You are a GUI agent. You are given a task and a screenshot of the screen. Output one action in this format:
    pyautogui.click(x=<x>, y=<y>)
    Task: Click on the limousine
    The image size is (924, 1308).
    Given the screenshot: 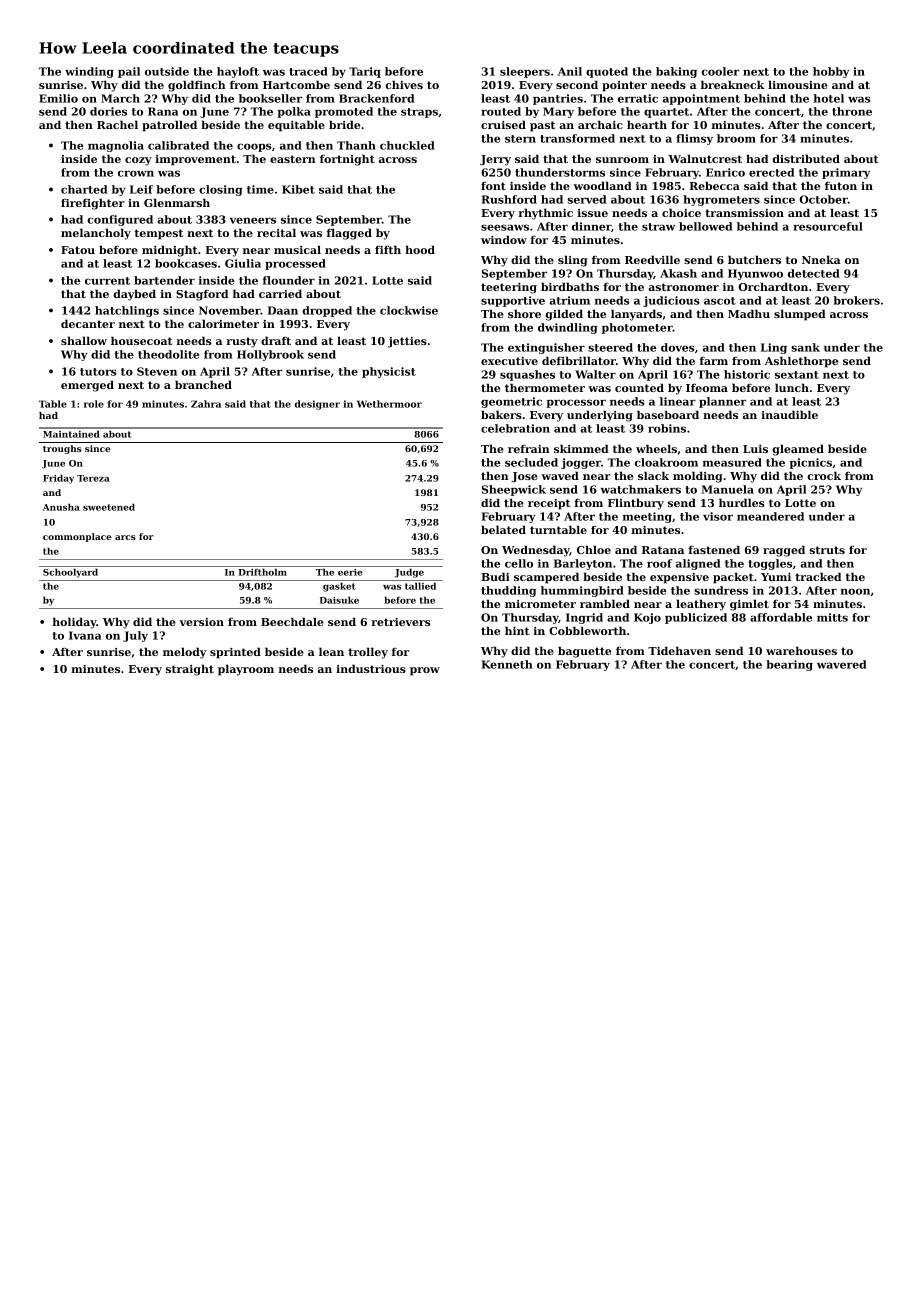 What is the action you would take?
    pyautogui.click(x=798, y=84)
